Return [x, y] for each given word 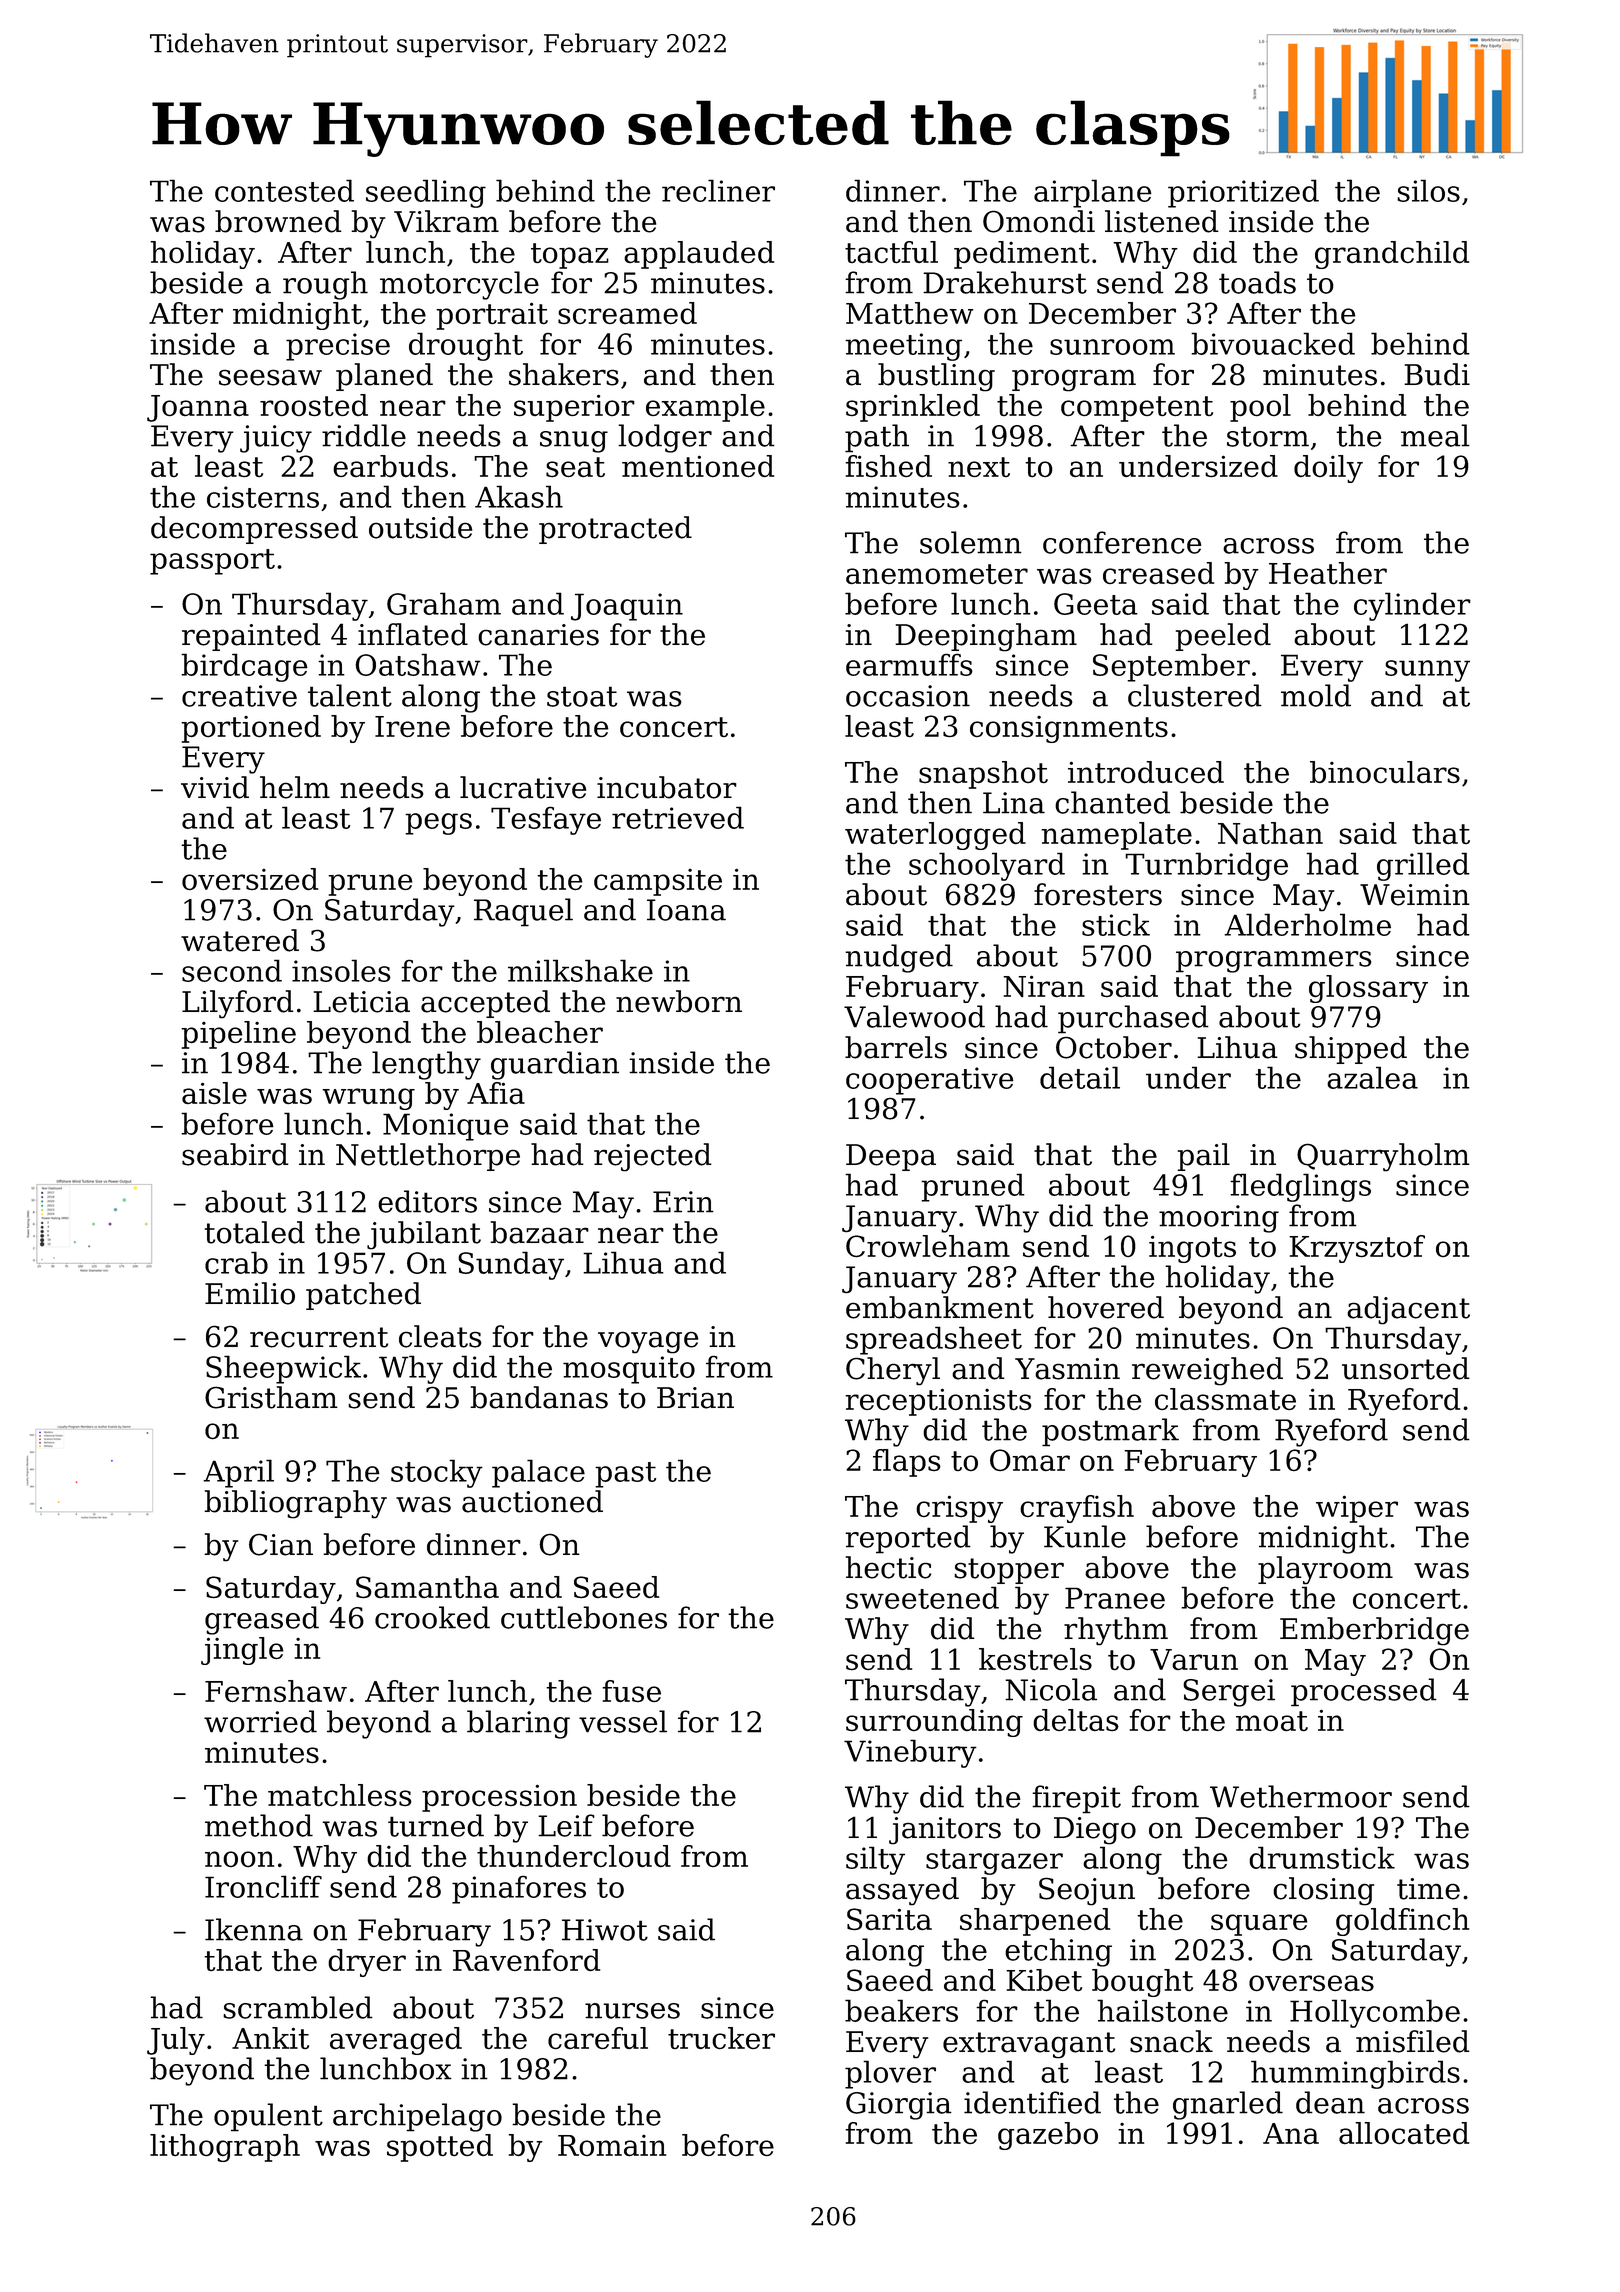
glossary [1368, 989]
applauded [699, 255]
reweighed [1207, 1371]
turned [436, 1825]
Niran [1044, 986]
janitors [945, 1831]
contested [284, 190]
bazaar [539, 1232]
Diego [1095, 1831]
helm [295, 787]
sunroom [1112, 347]
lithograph [225, 2148]
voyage [648, 1343]
